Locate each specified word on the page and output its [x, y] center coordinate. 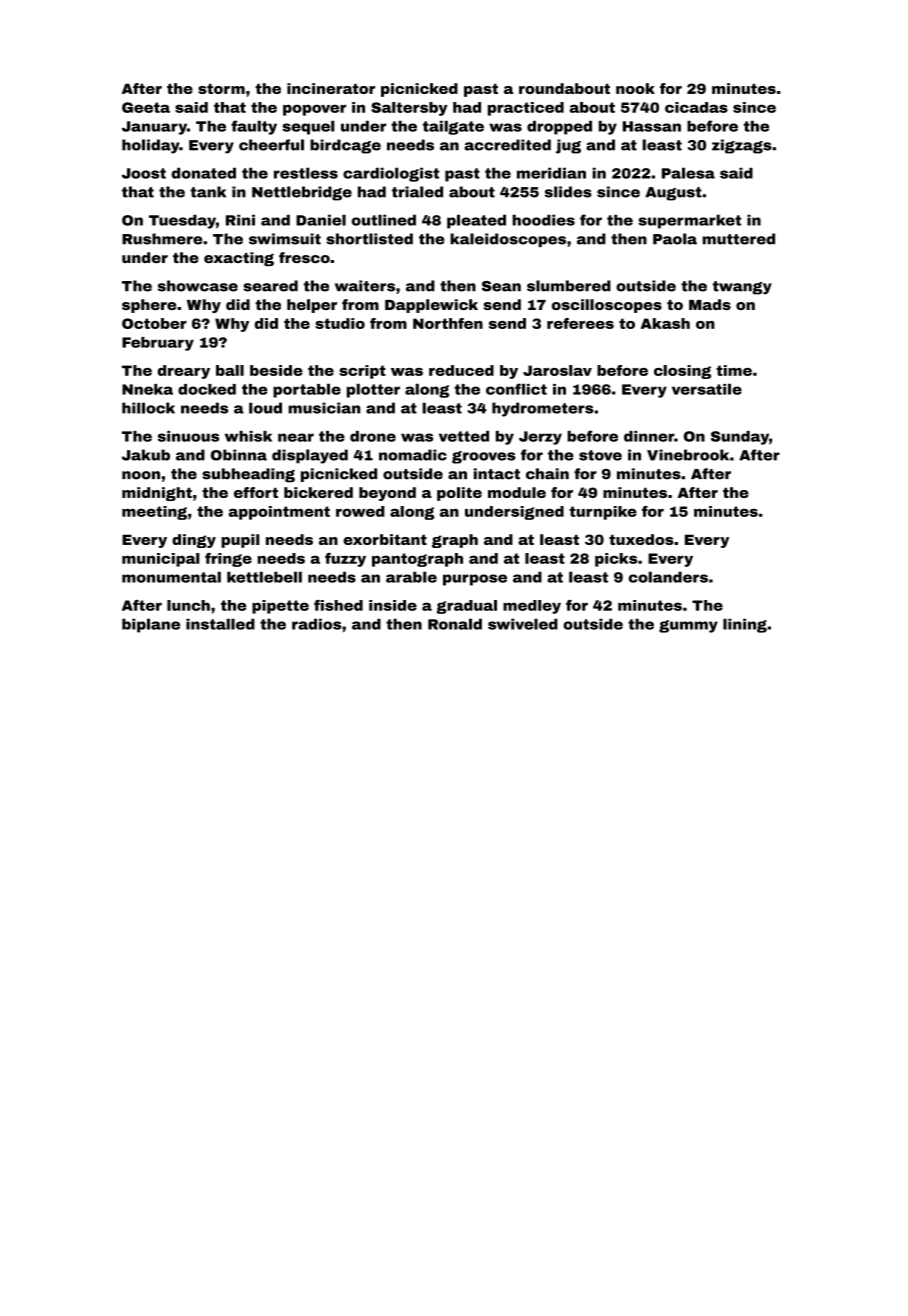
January [154, 128]
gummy [688, 626]
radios [316, 624]
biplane [151, 625]
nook [635, 88]
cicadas [696, 107]
